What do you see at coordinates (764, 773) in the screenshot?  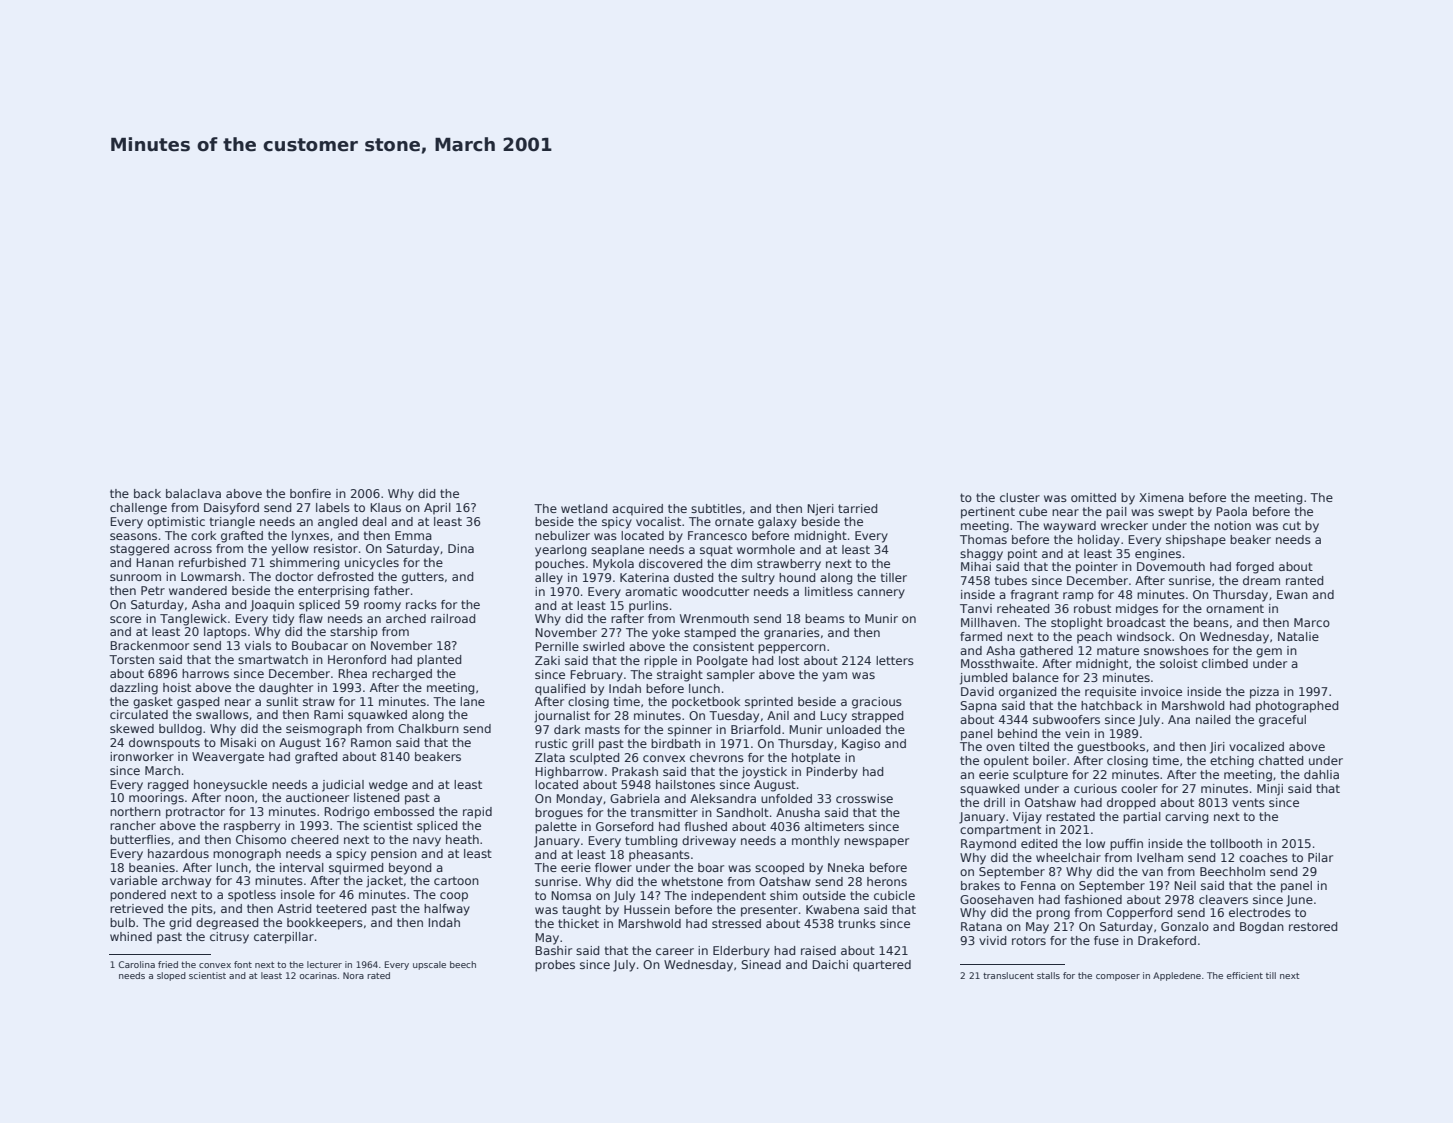 I see `joystick` at bounding box center [764, 773].
